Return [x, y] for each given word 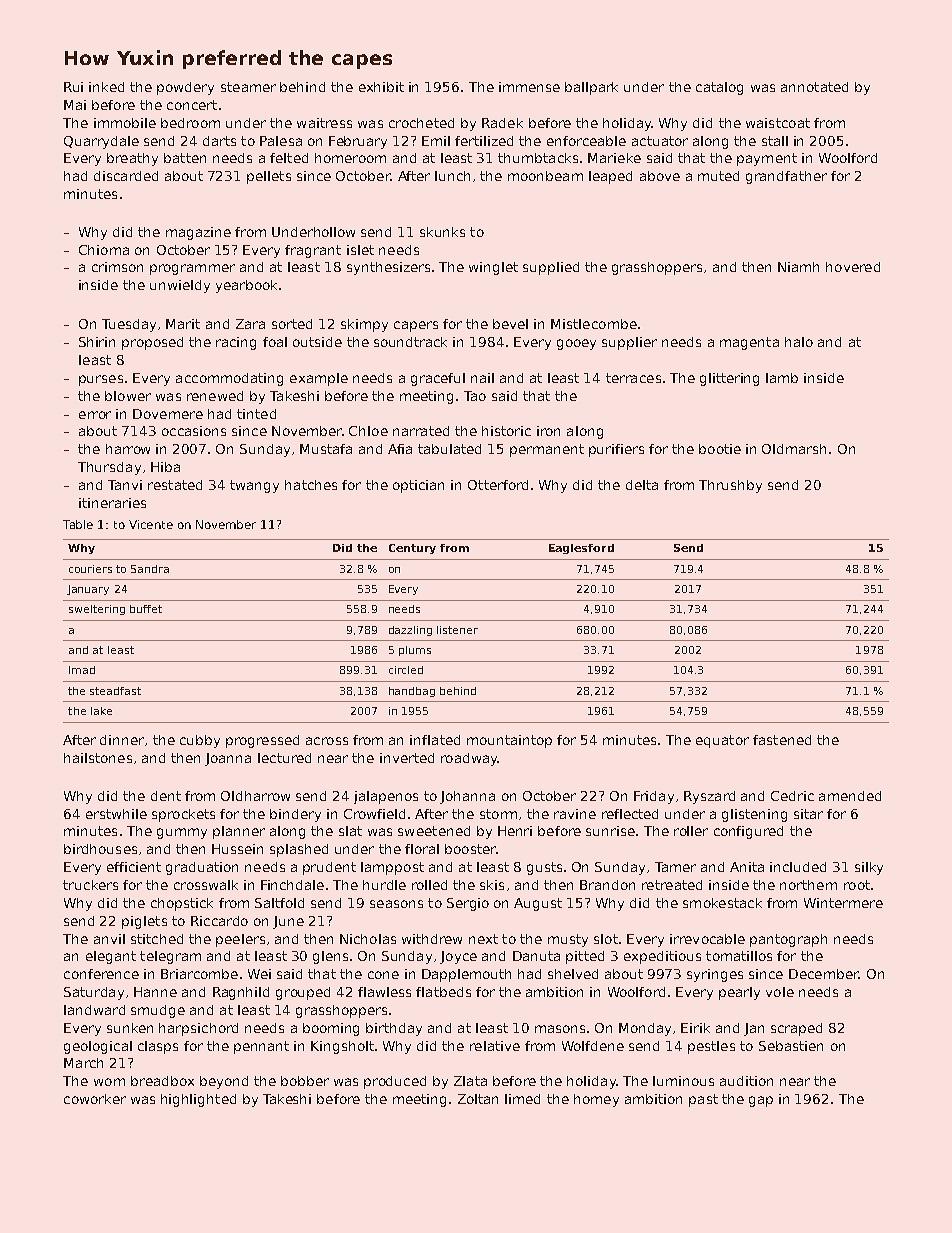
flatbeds [443, 992]
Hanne [155, 992]
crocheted [421, 123]
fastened [782, 740]
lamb [782, 378]
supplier [629, 343]
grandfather [786, 177]
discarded [126, 176]
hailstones [98, 758]
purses [101, 380]
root [857, 885]
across [327, 741]
